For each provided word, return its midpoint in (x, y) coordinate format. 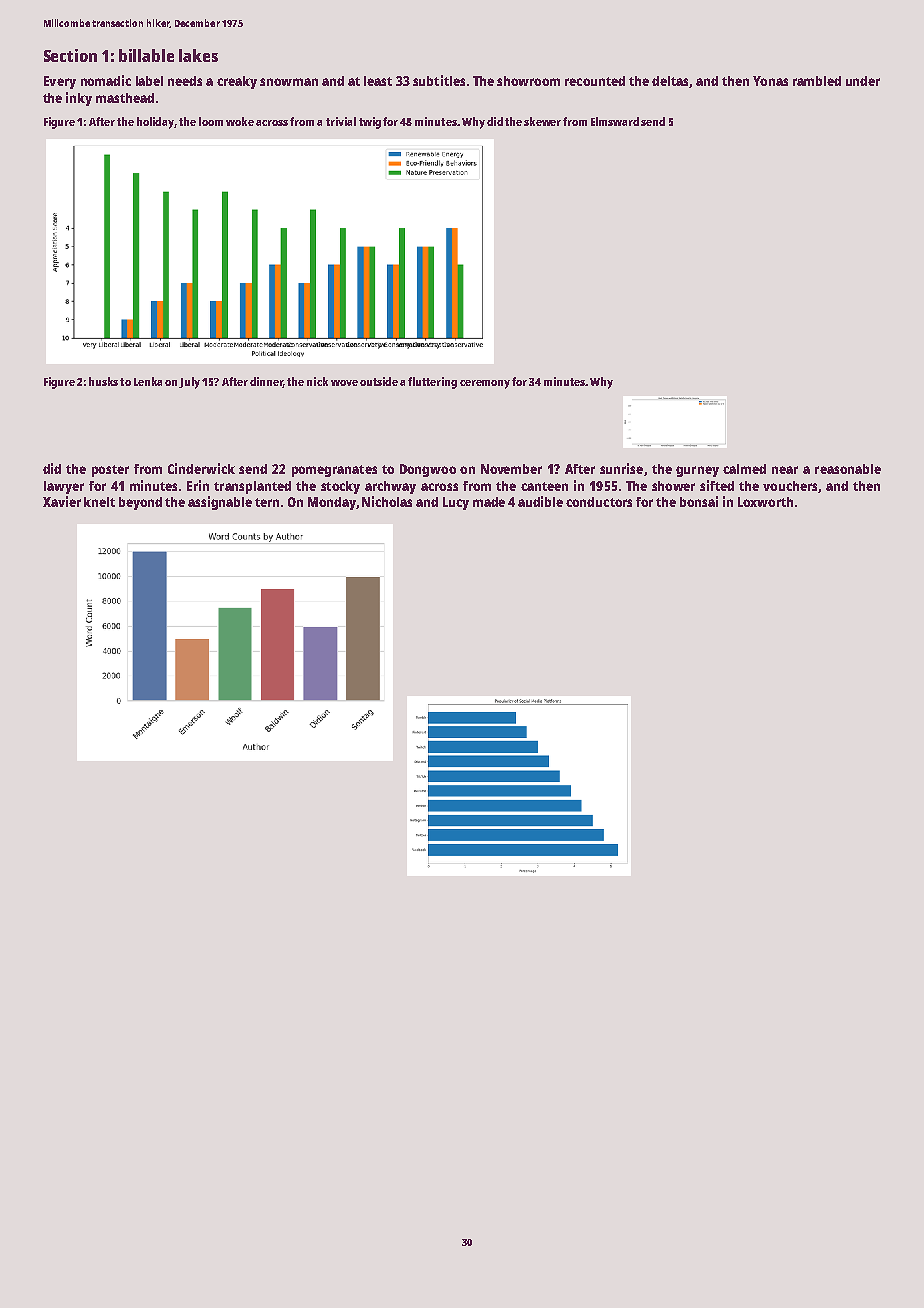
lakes (198, 55)
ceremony (485, 384)
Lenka (148, 381)
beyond (140, 503)
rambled (817, 81)
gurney (697, 471)
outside (379, 381)
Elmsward (615, 121)
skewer (542, 121)
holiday (155, 123)
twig (370, 123)
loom (211, 121)
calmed (744, 469)
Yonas (770, 81)
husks (103, 381)
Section (70, 55)
